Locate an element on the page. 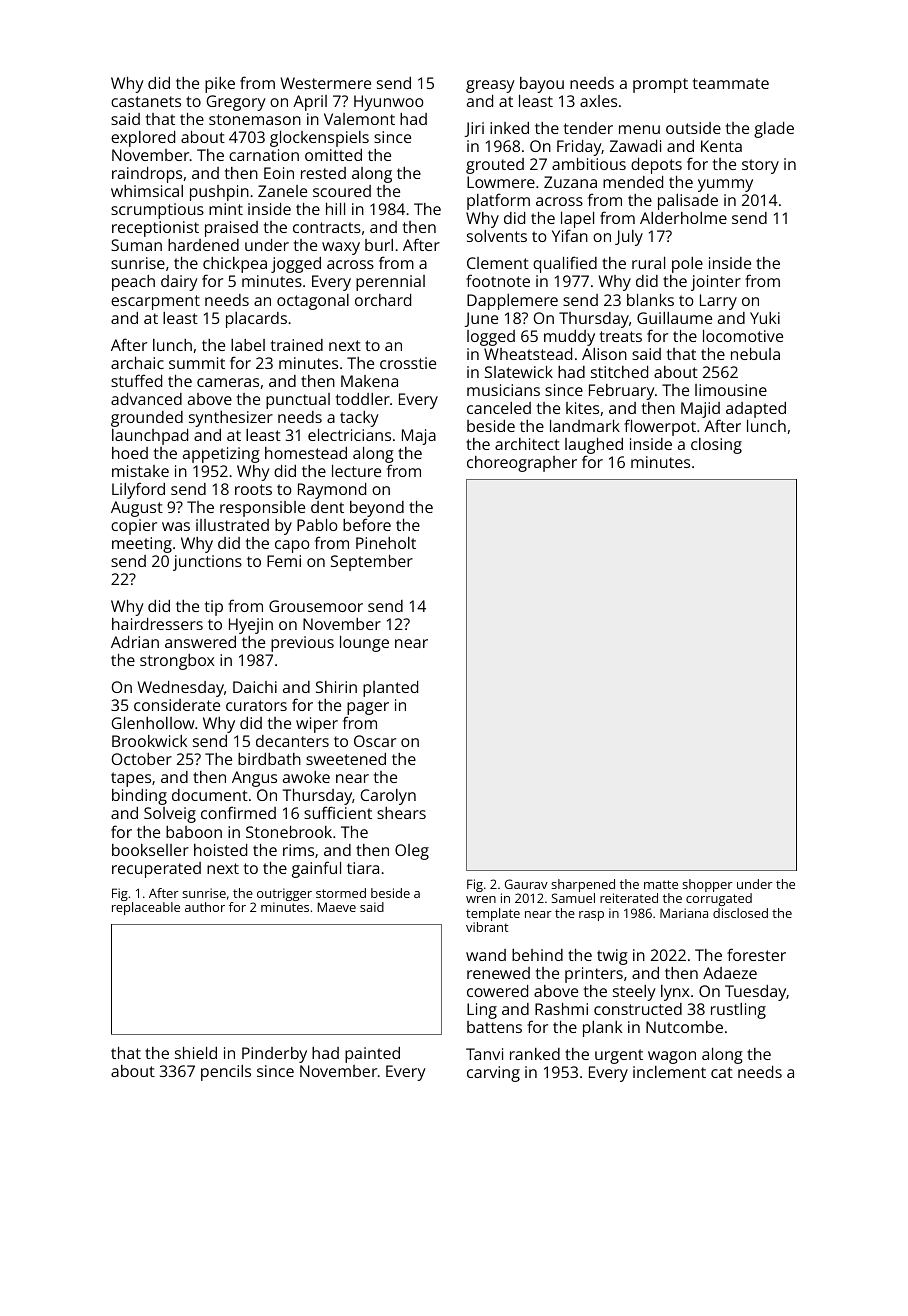  greasy is located at coordinates (490, 86).
